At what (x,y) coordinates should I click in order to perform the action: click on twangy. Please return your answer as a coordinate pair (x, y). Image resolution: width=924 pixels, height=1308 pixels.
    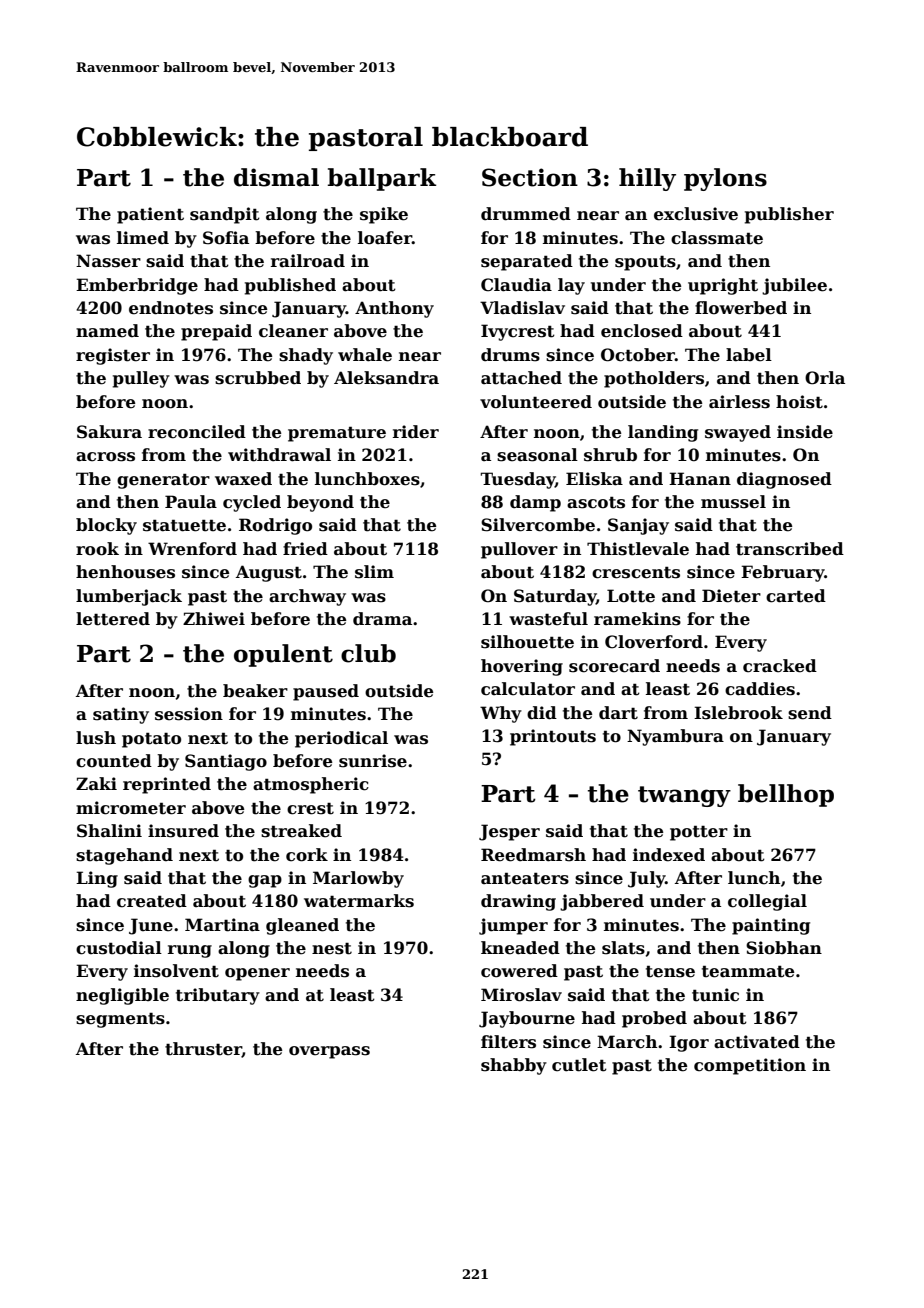
    Looking at the image, I should click on (684, 796).
